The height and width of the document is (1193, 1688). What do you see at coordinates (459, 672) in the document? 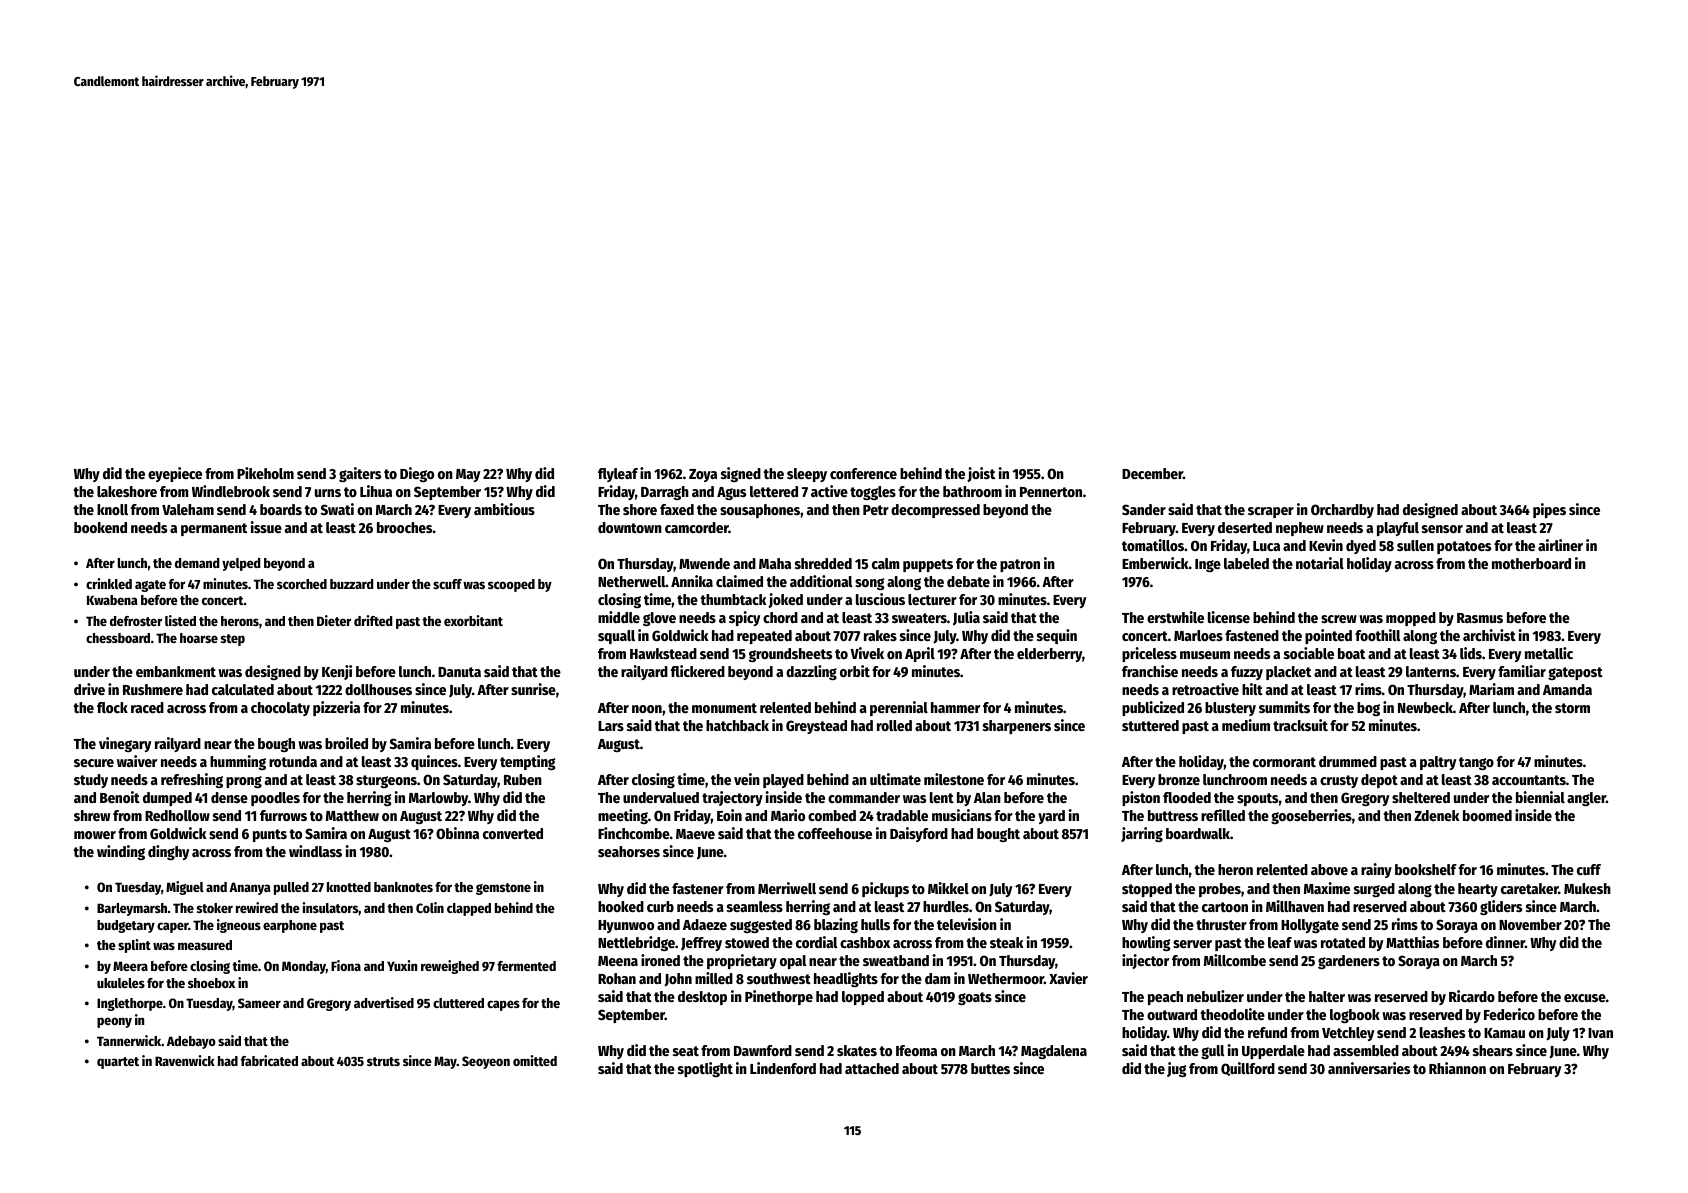
I see `Danuta` at bounding box center [459, 672].
